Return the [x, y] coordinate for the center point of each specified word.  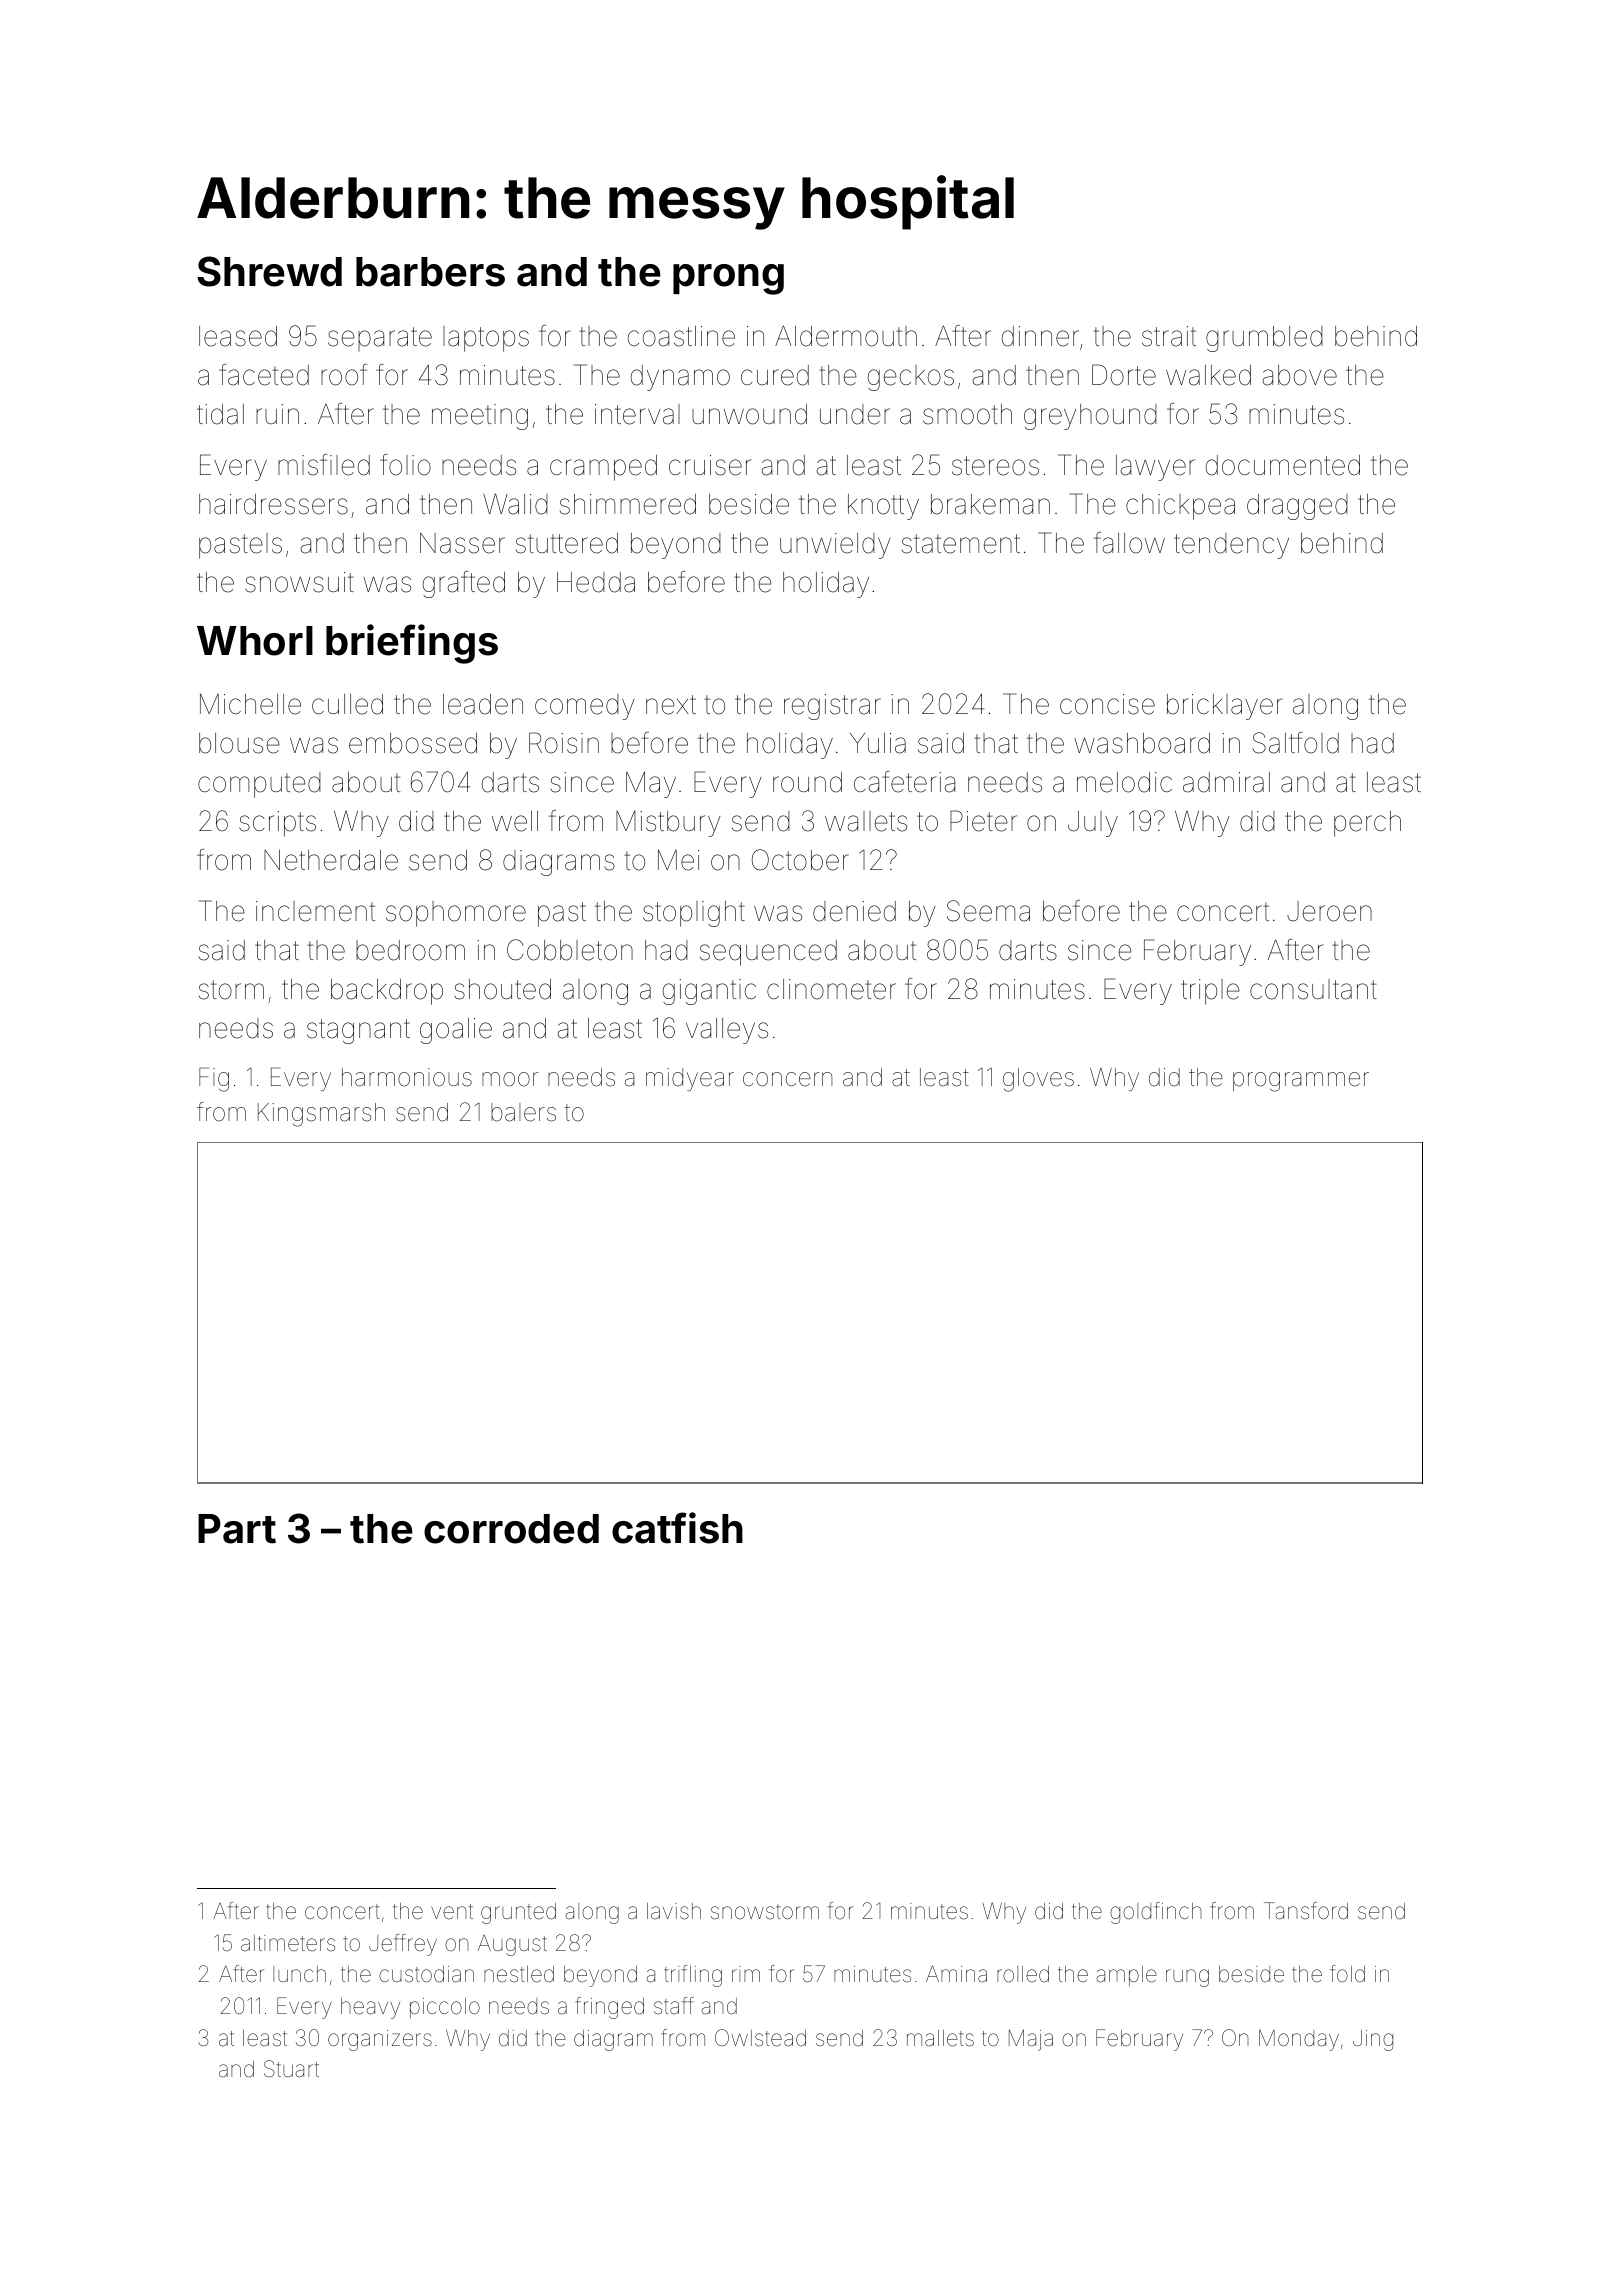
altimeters [288, 1943]
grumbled [1264, 339]
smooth [967, 414]
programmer [1301, 1082]
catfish [677, 1528]
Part [237, 1529]
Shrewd [269, 271]
